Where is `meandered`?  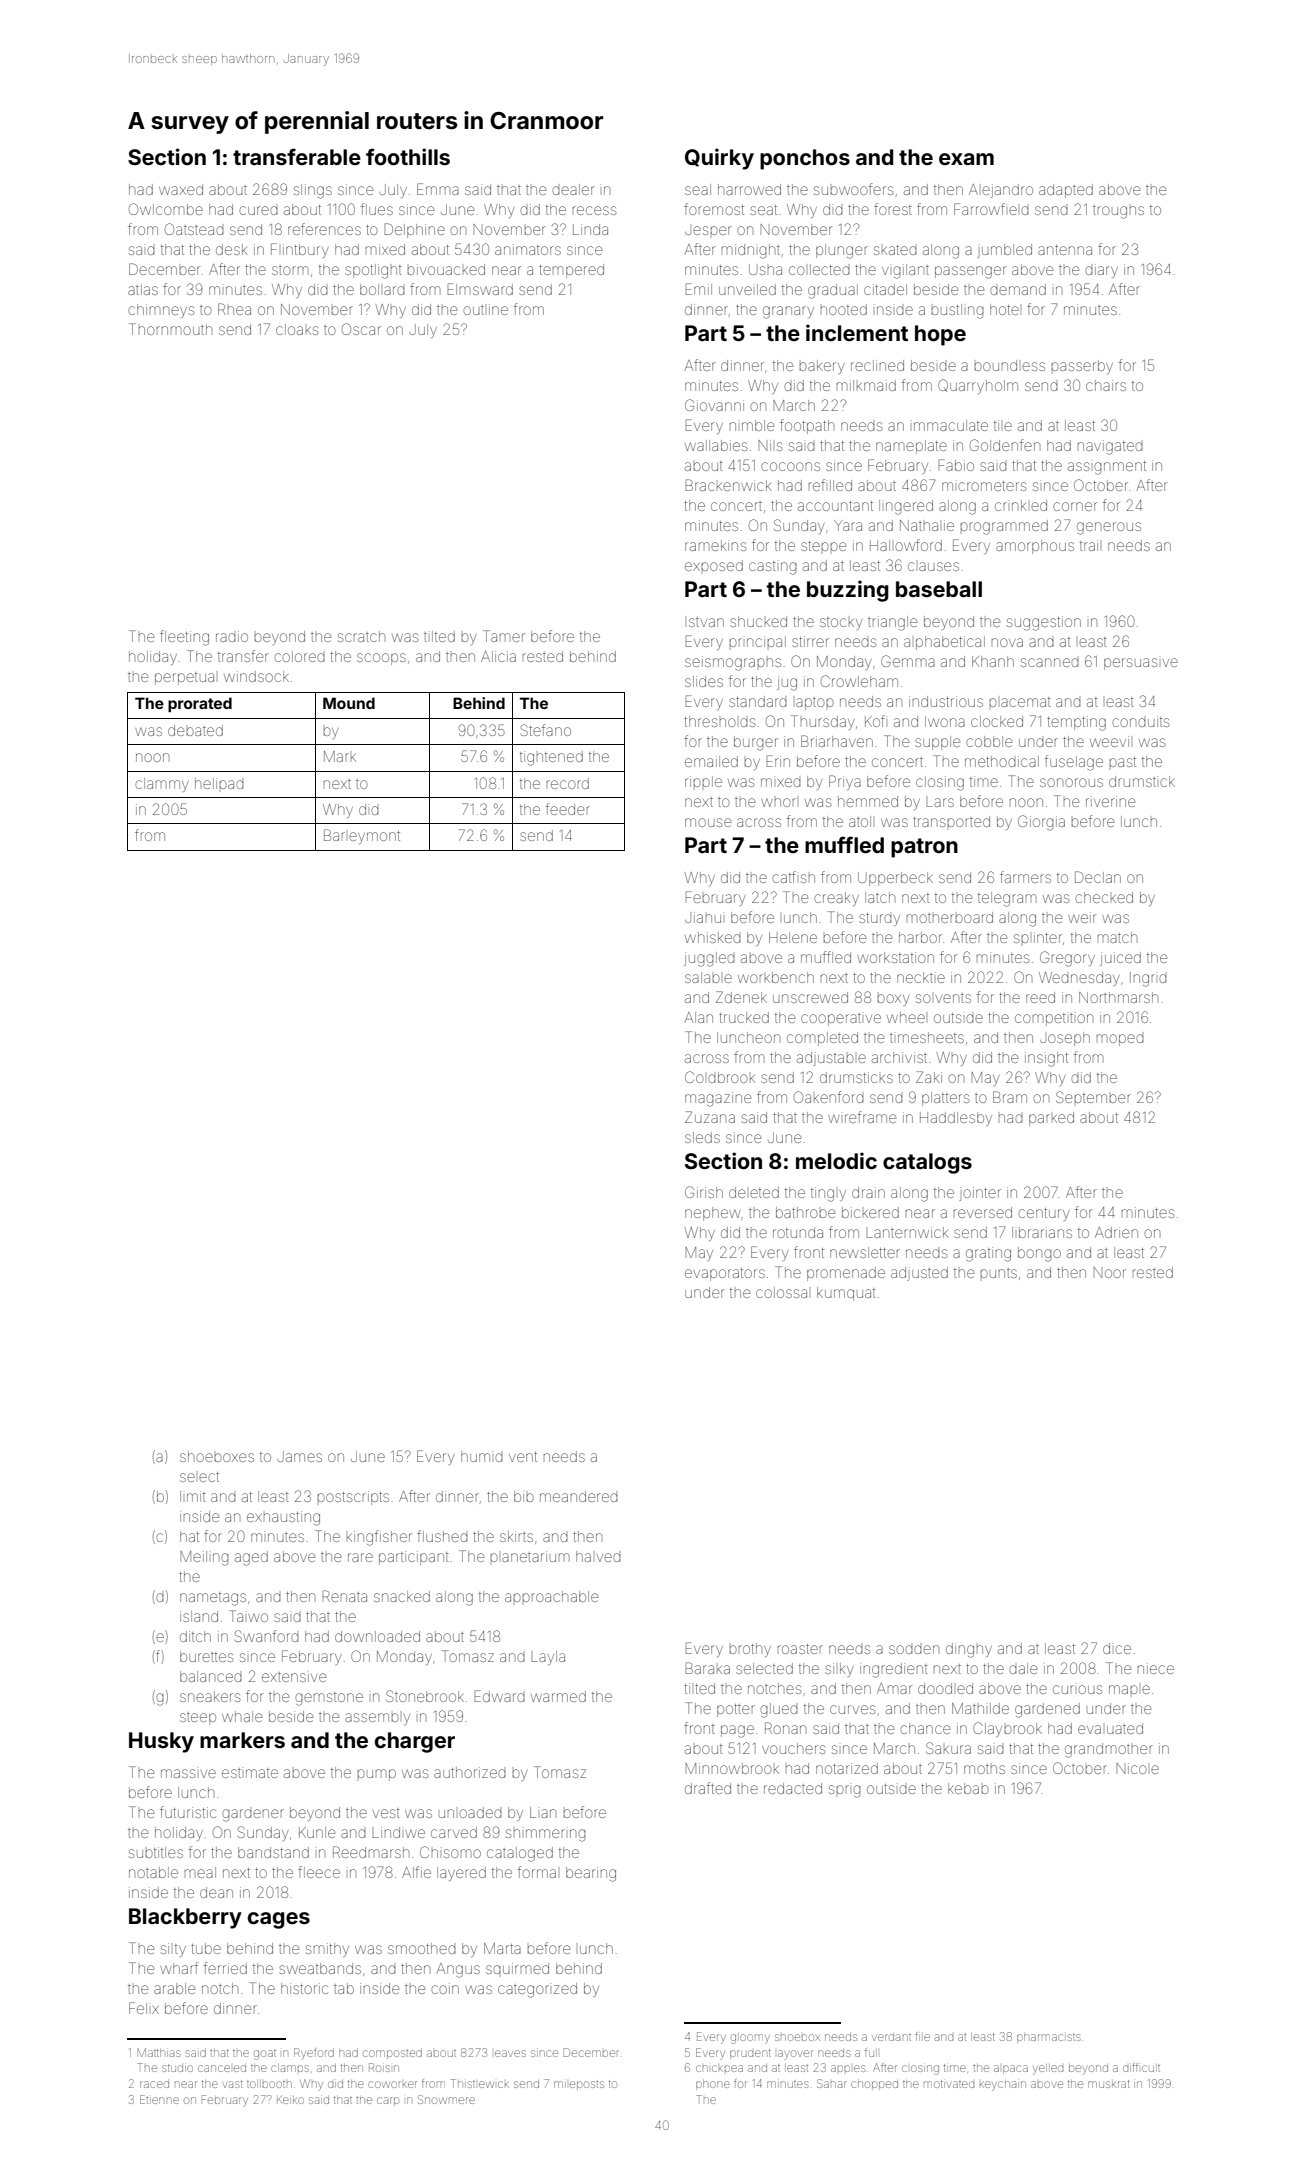
meandered is located at coordinates (579, 1496).
